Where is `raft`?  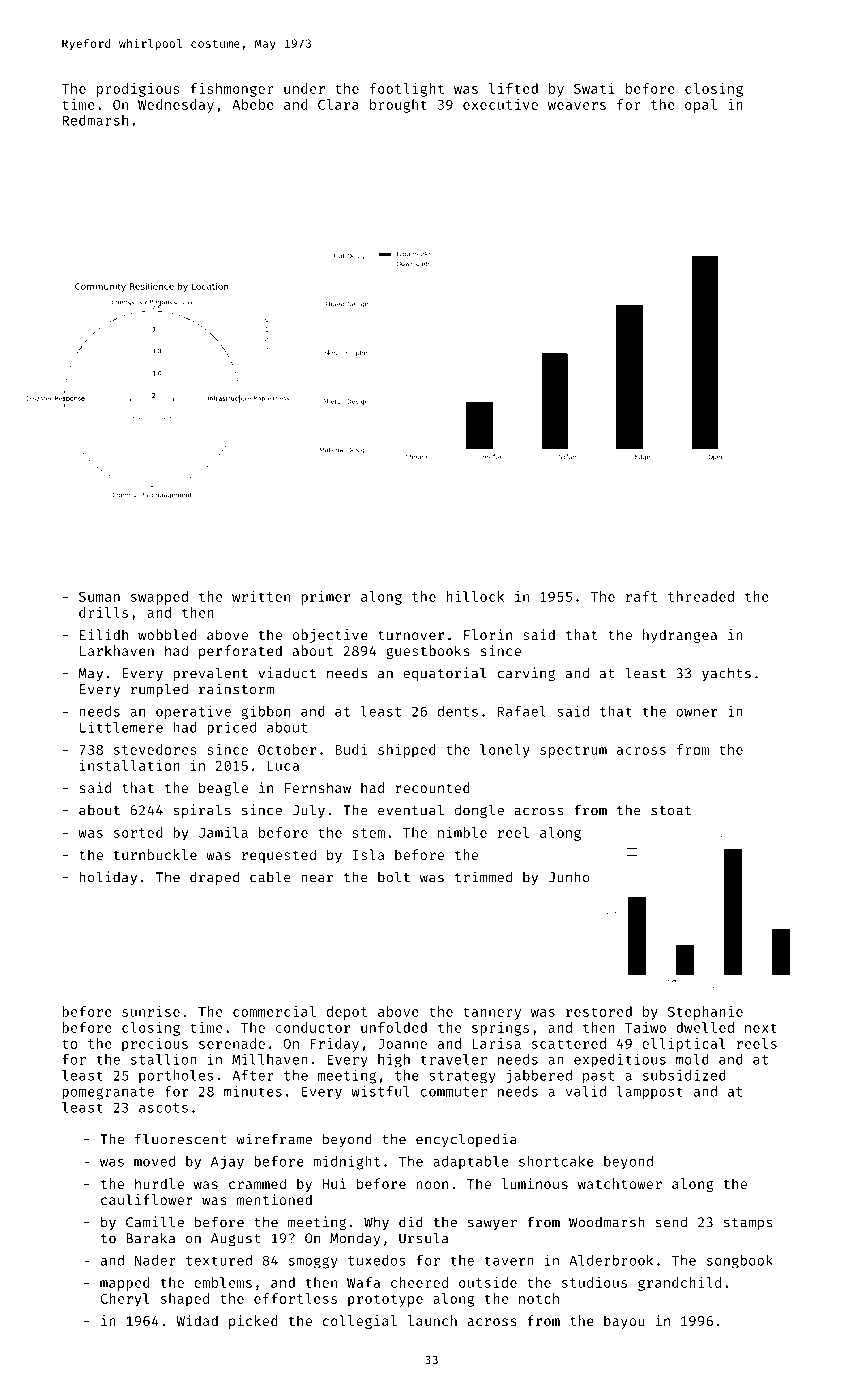
raft is located at coordinates (641, 596).
